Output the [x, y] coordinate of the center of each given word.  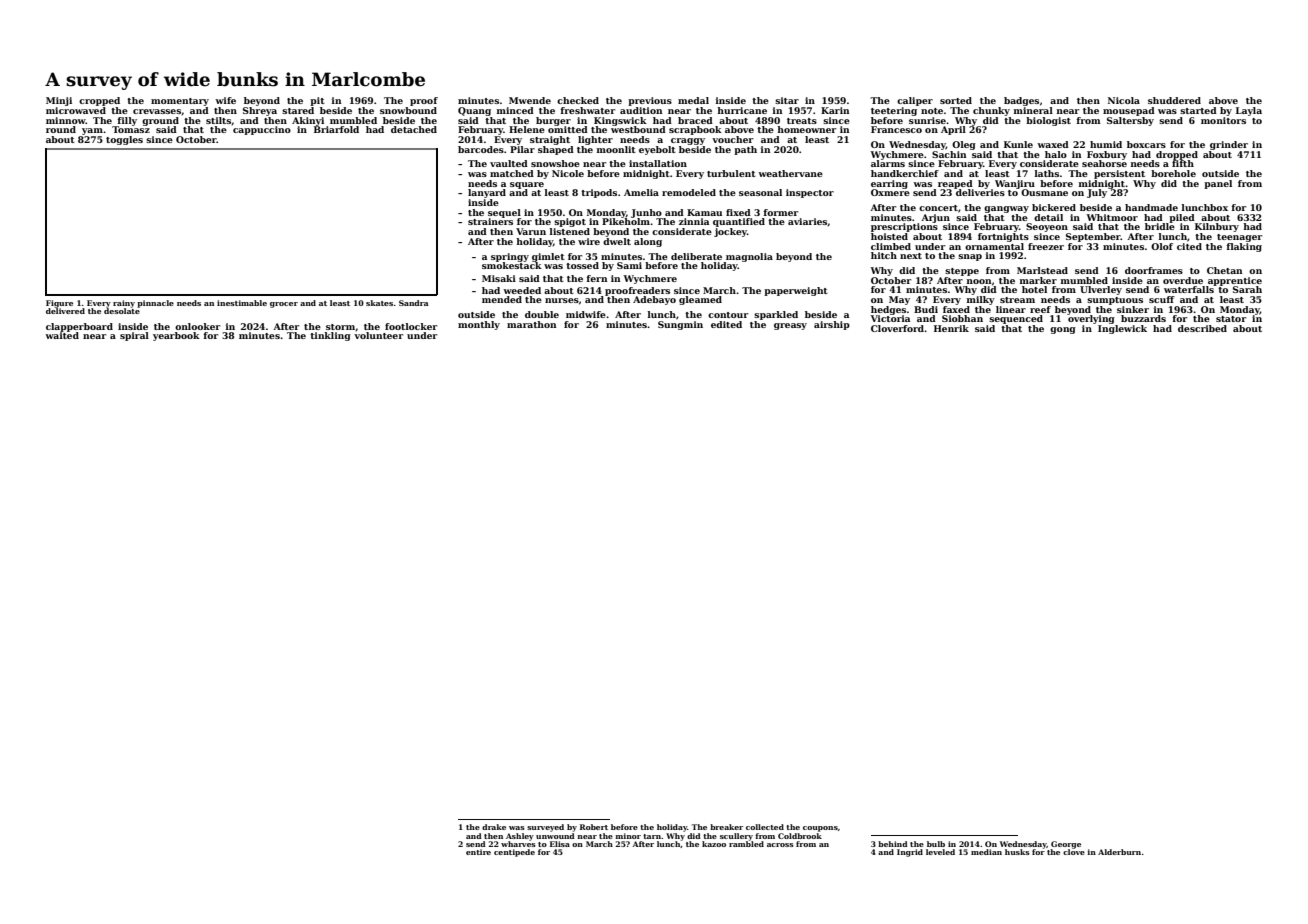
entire [478, 852]
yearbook [176, 336]
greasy [790, 326]
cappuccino [262, 130]
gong [1063, 330]
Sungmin [680, 325]
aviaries [808, 222]
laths [1047, 173]
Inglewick [1122, 329]
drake [494, 827]
